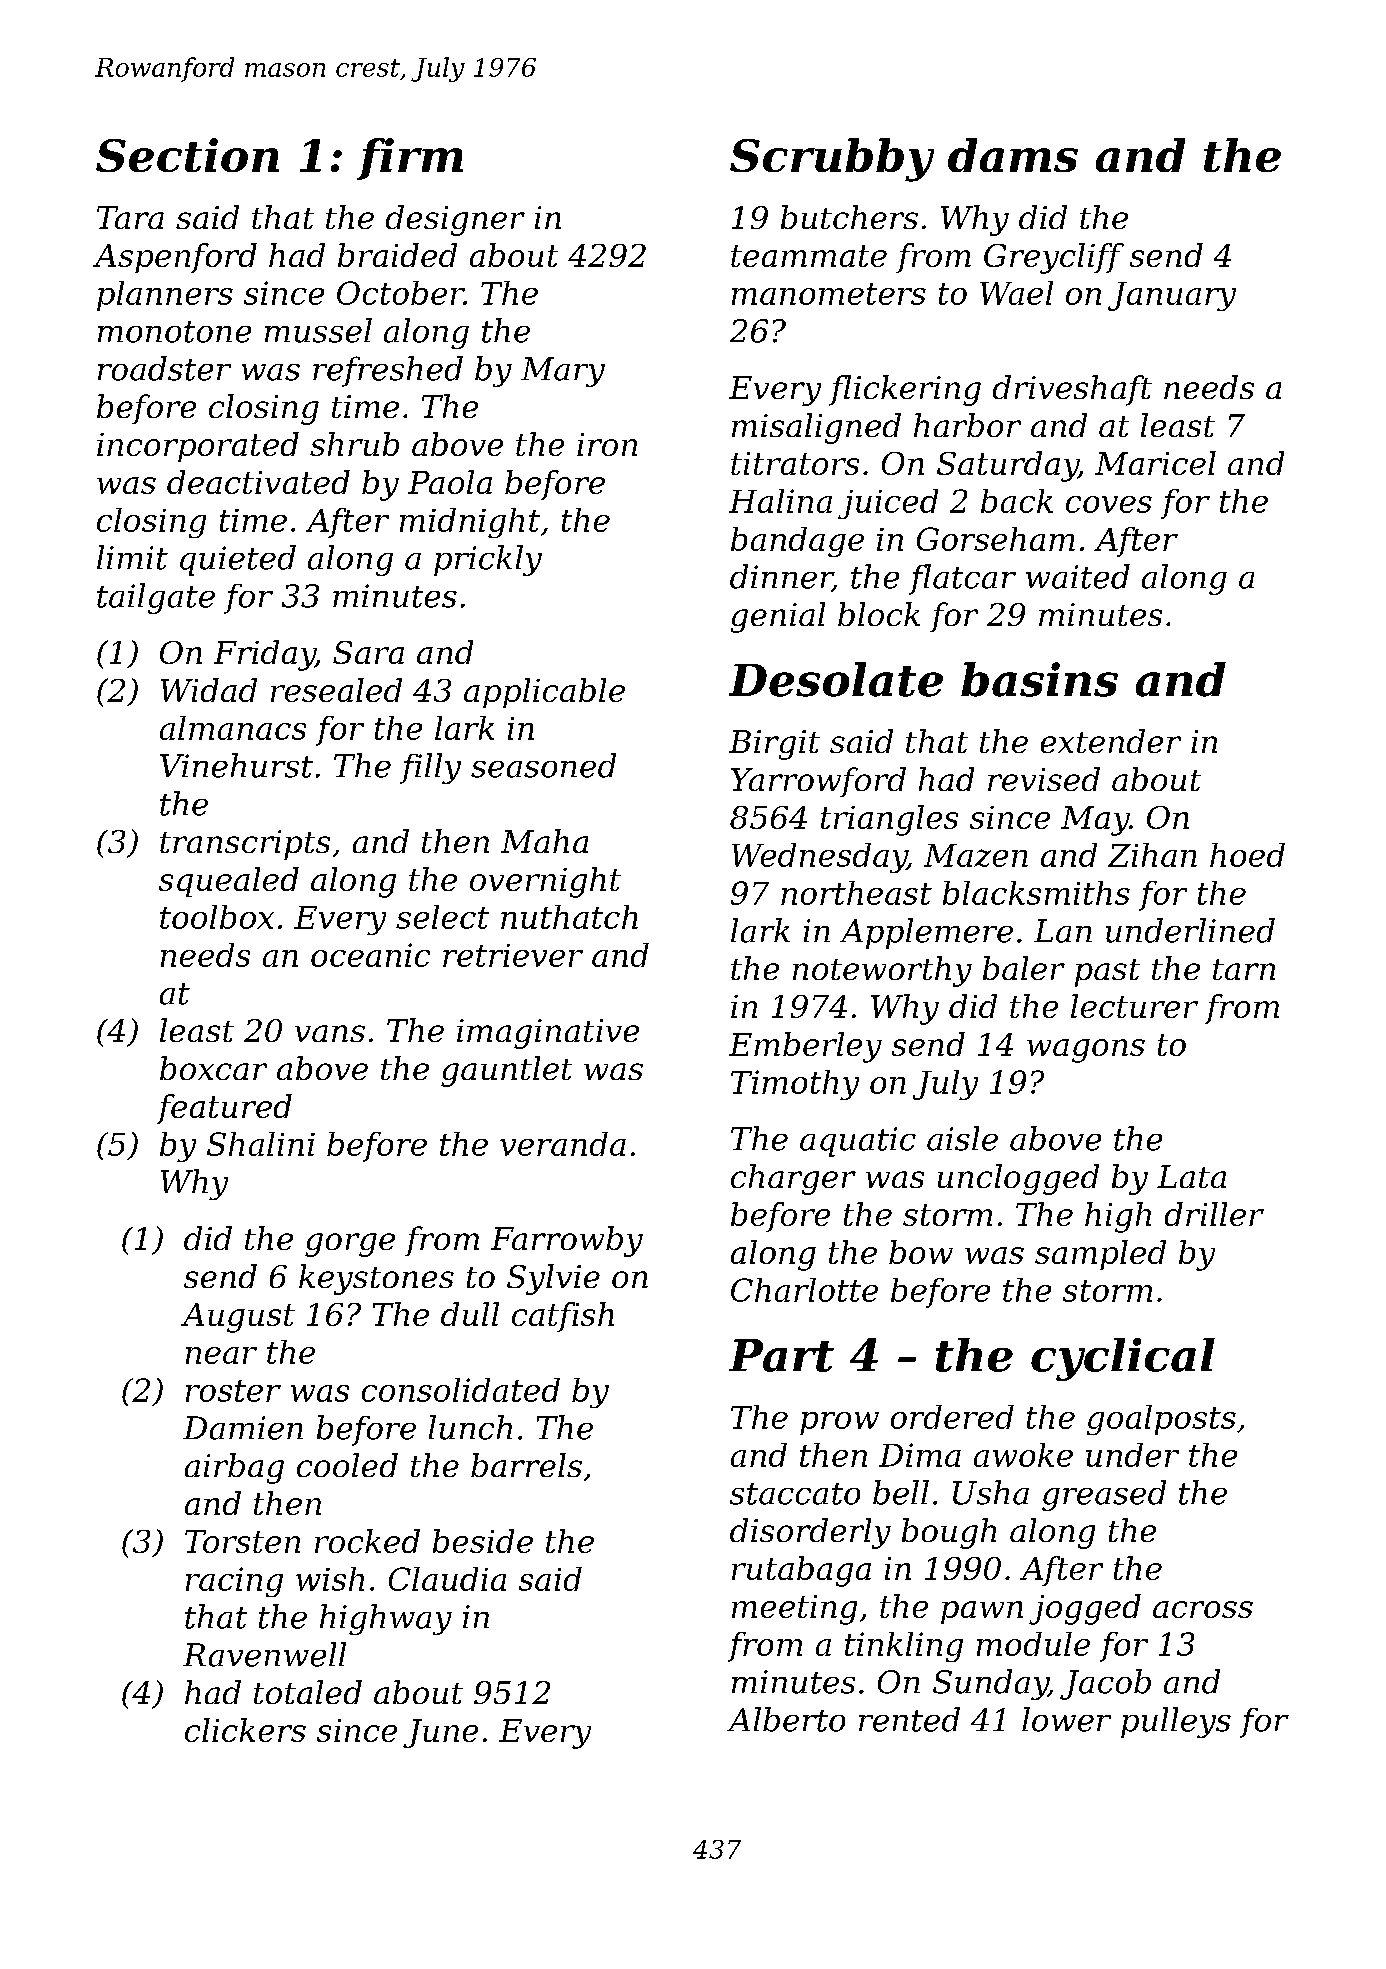 The image size is (1386, 1969). Describe the element at coordinates (1039, 679) in the screenshot. I see `basins` at that location.
